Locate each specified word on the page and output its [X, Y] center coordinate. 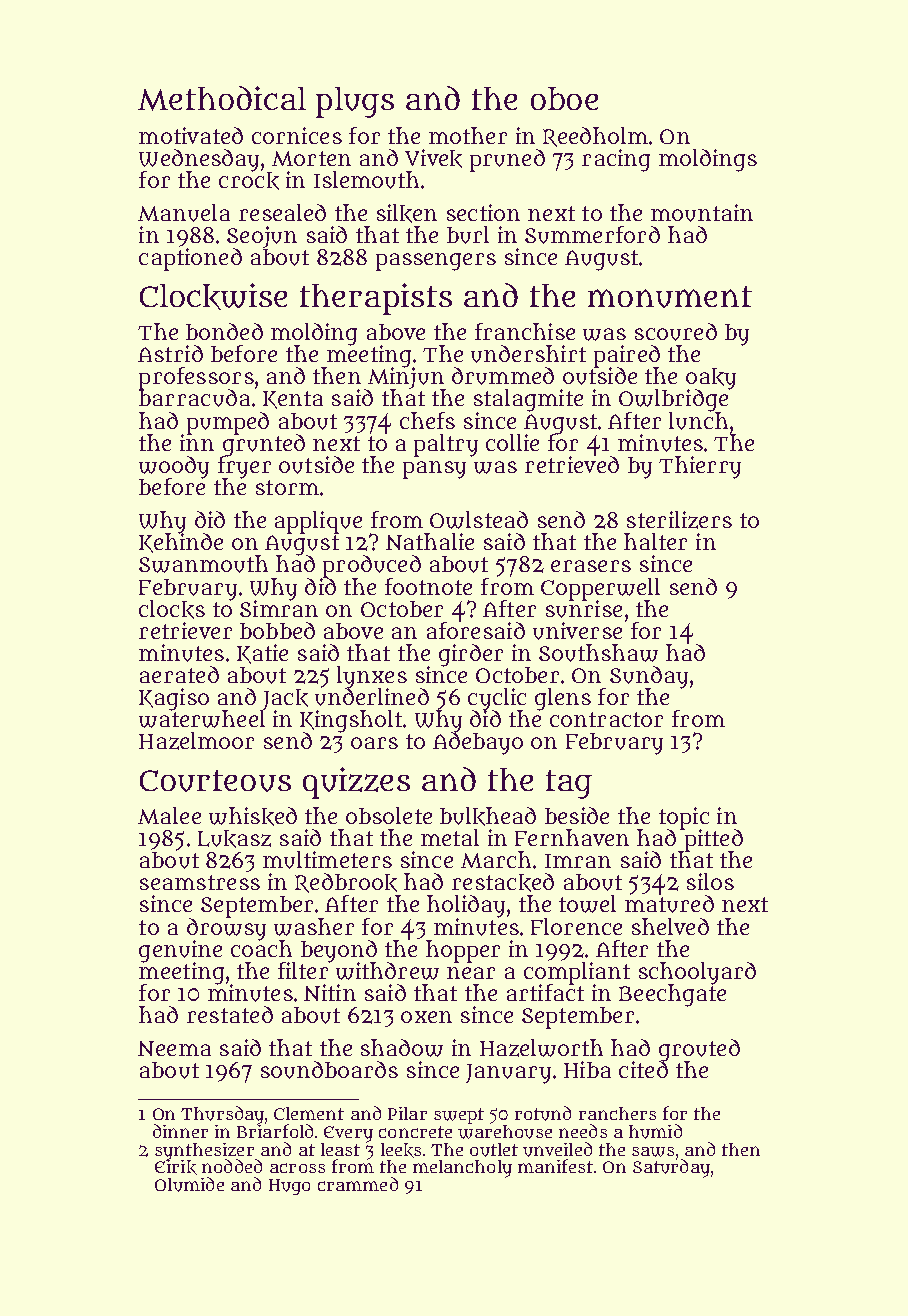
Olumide [189, 1184]
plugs [355, 102]
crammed [358, 1184]
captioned [190, 259]
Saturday [671, 1169]
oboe [564, 98]
